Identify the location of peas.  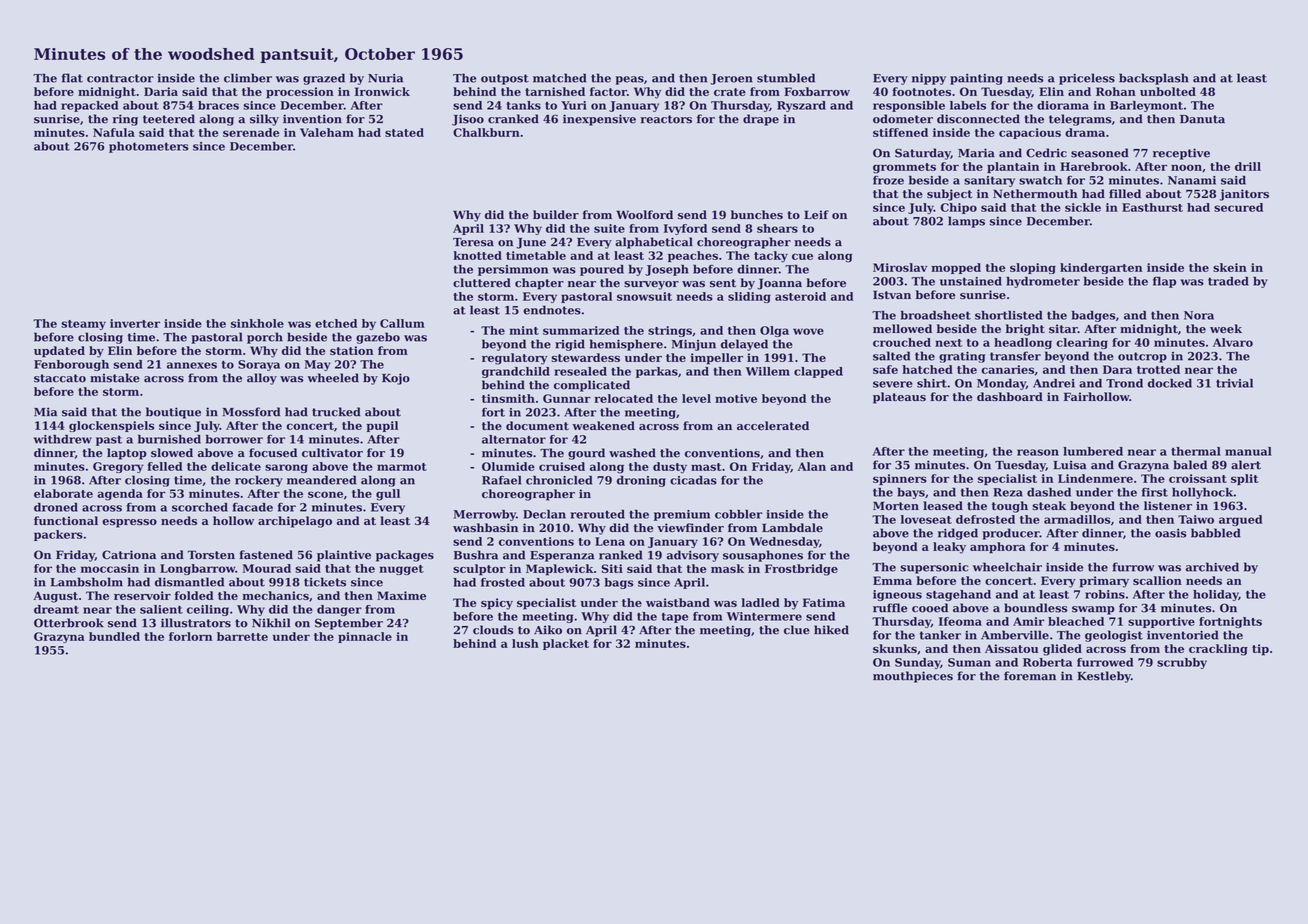
(629, 80).
